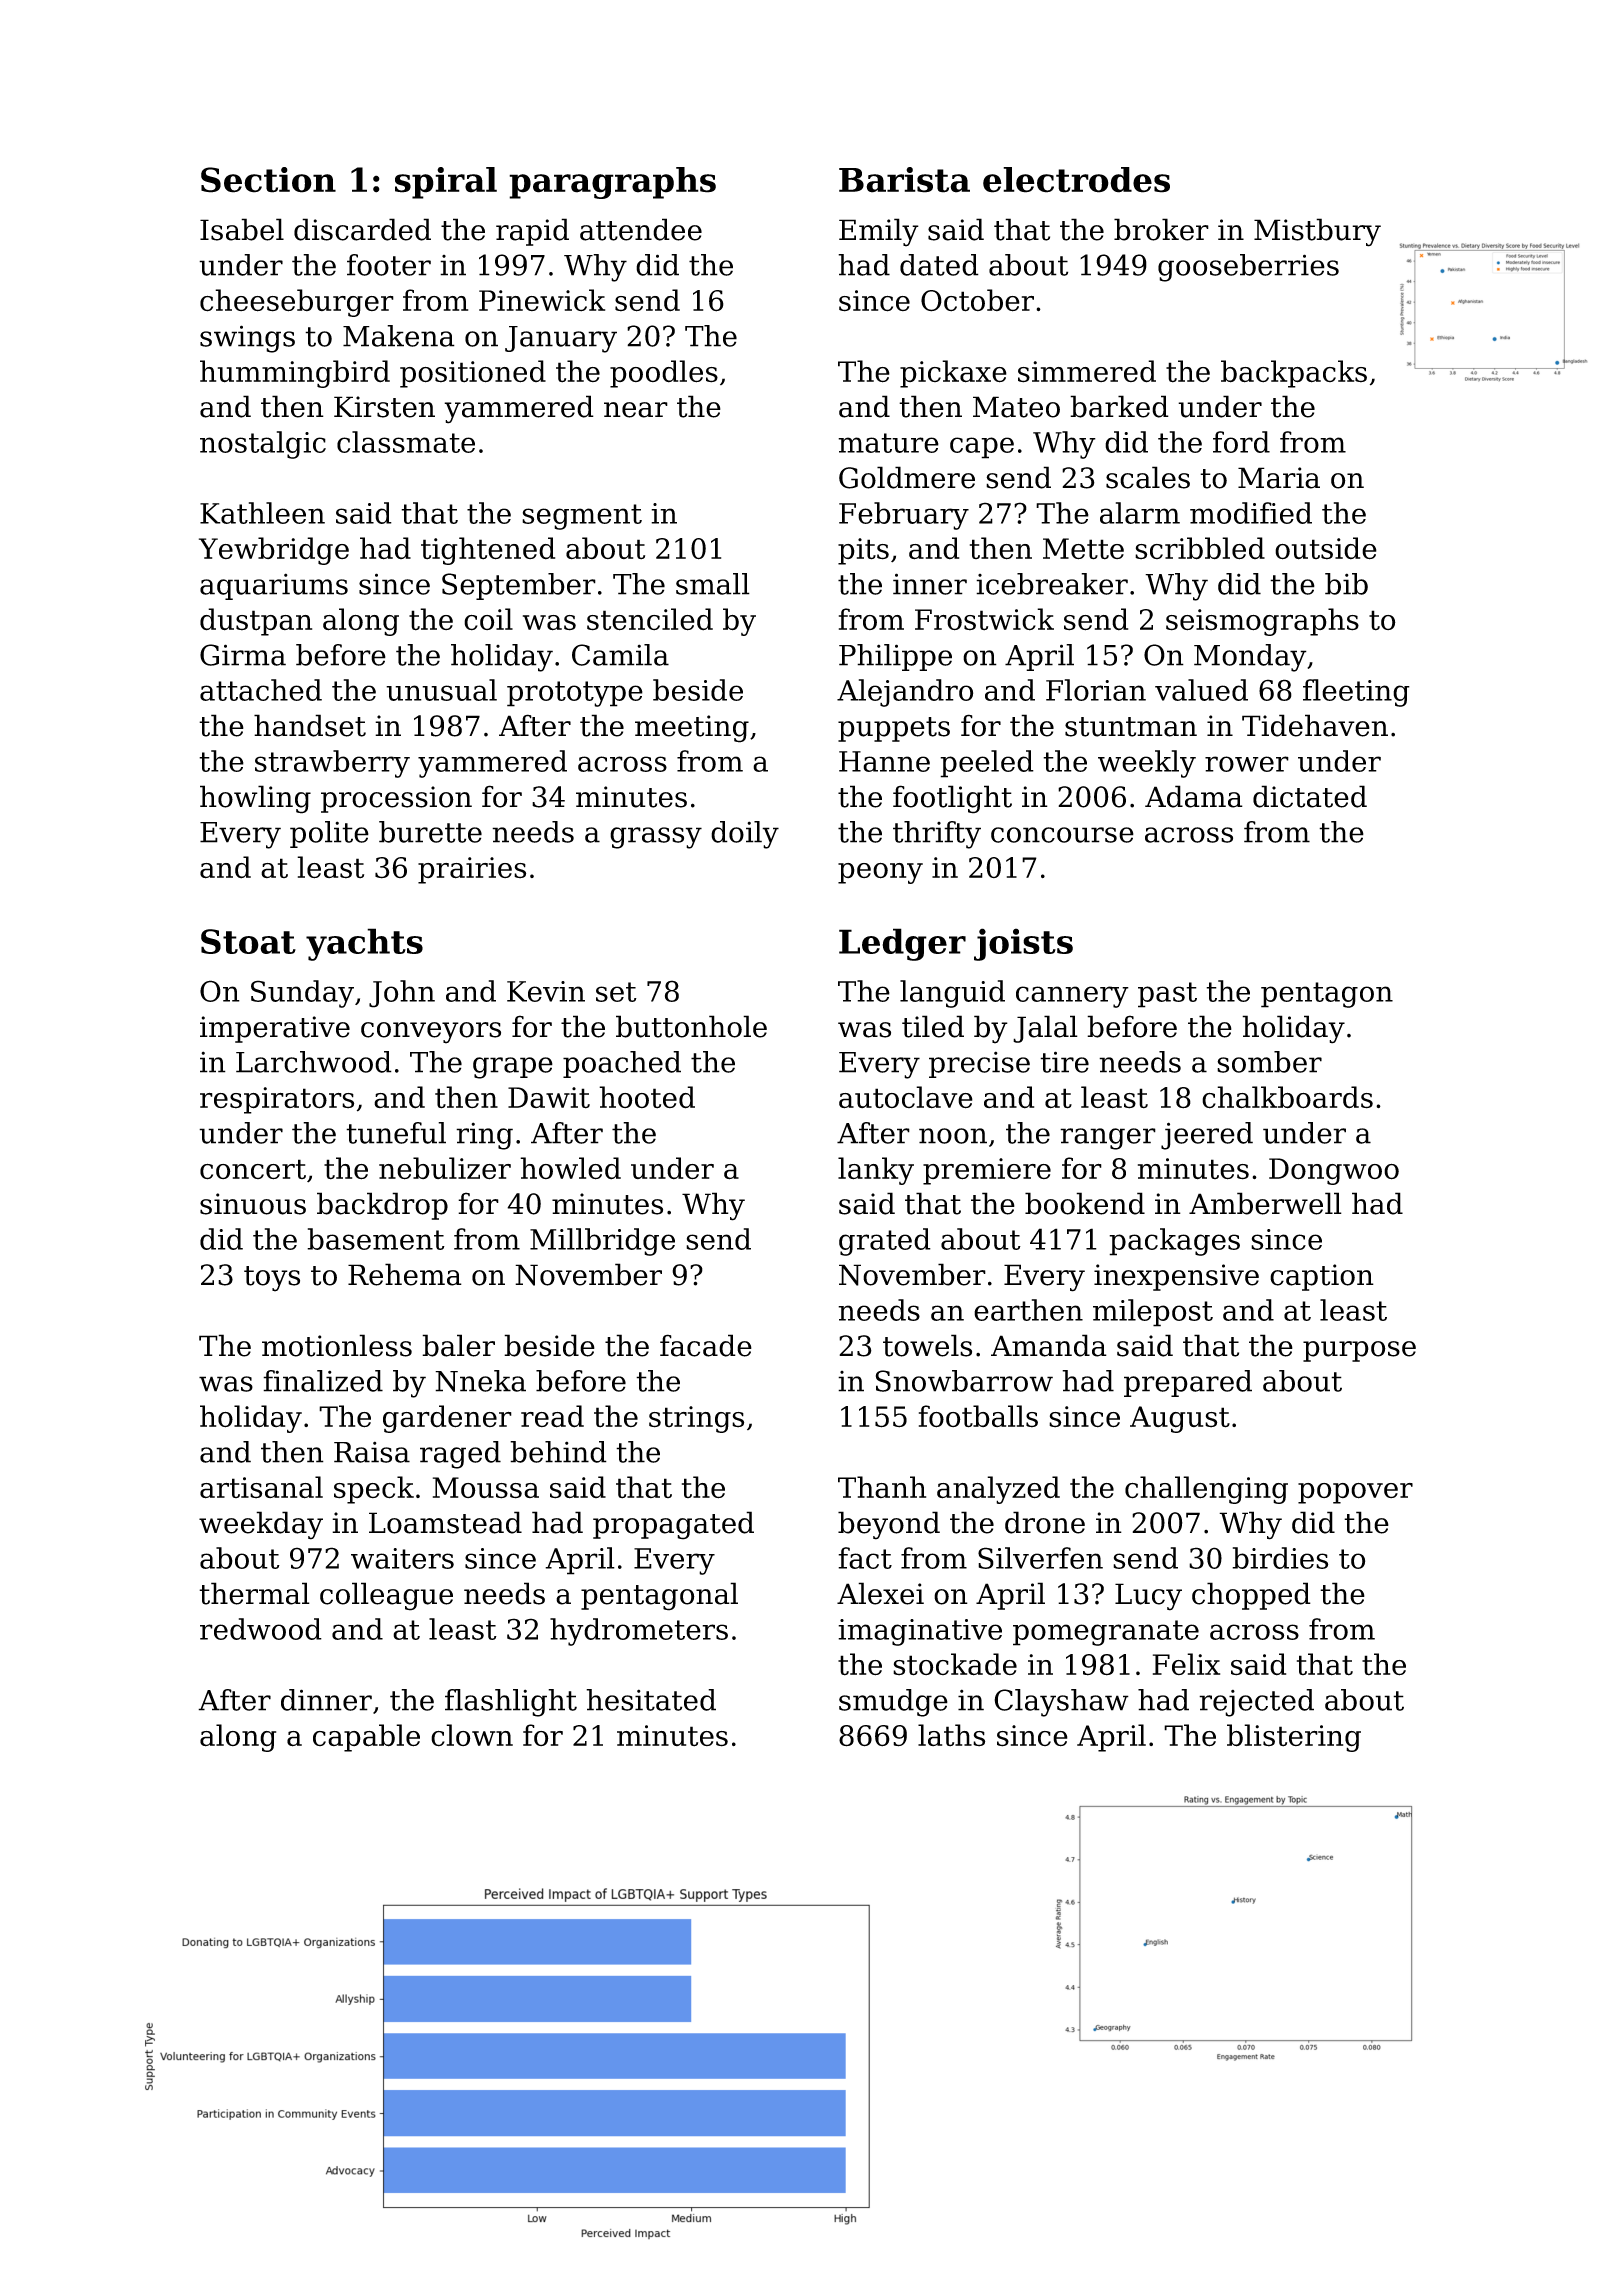  Describe the element at coordinates (647, 1097) in the screenshot. I see `hooted` at that location.
